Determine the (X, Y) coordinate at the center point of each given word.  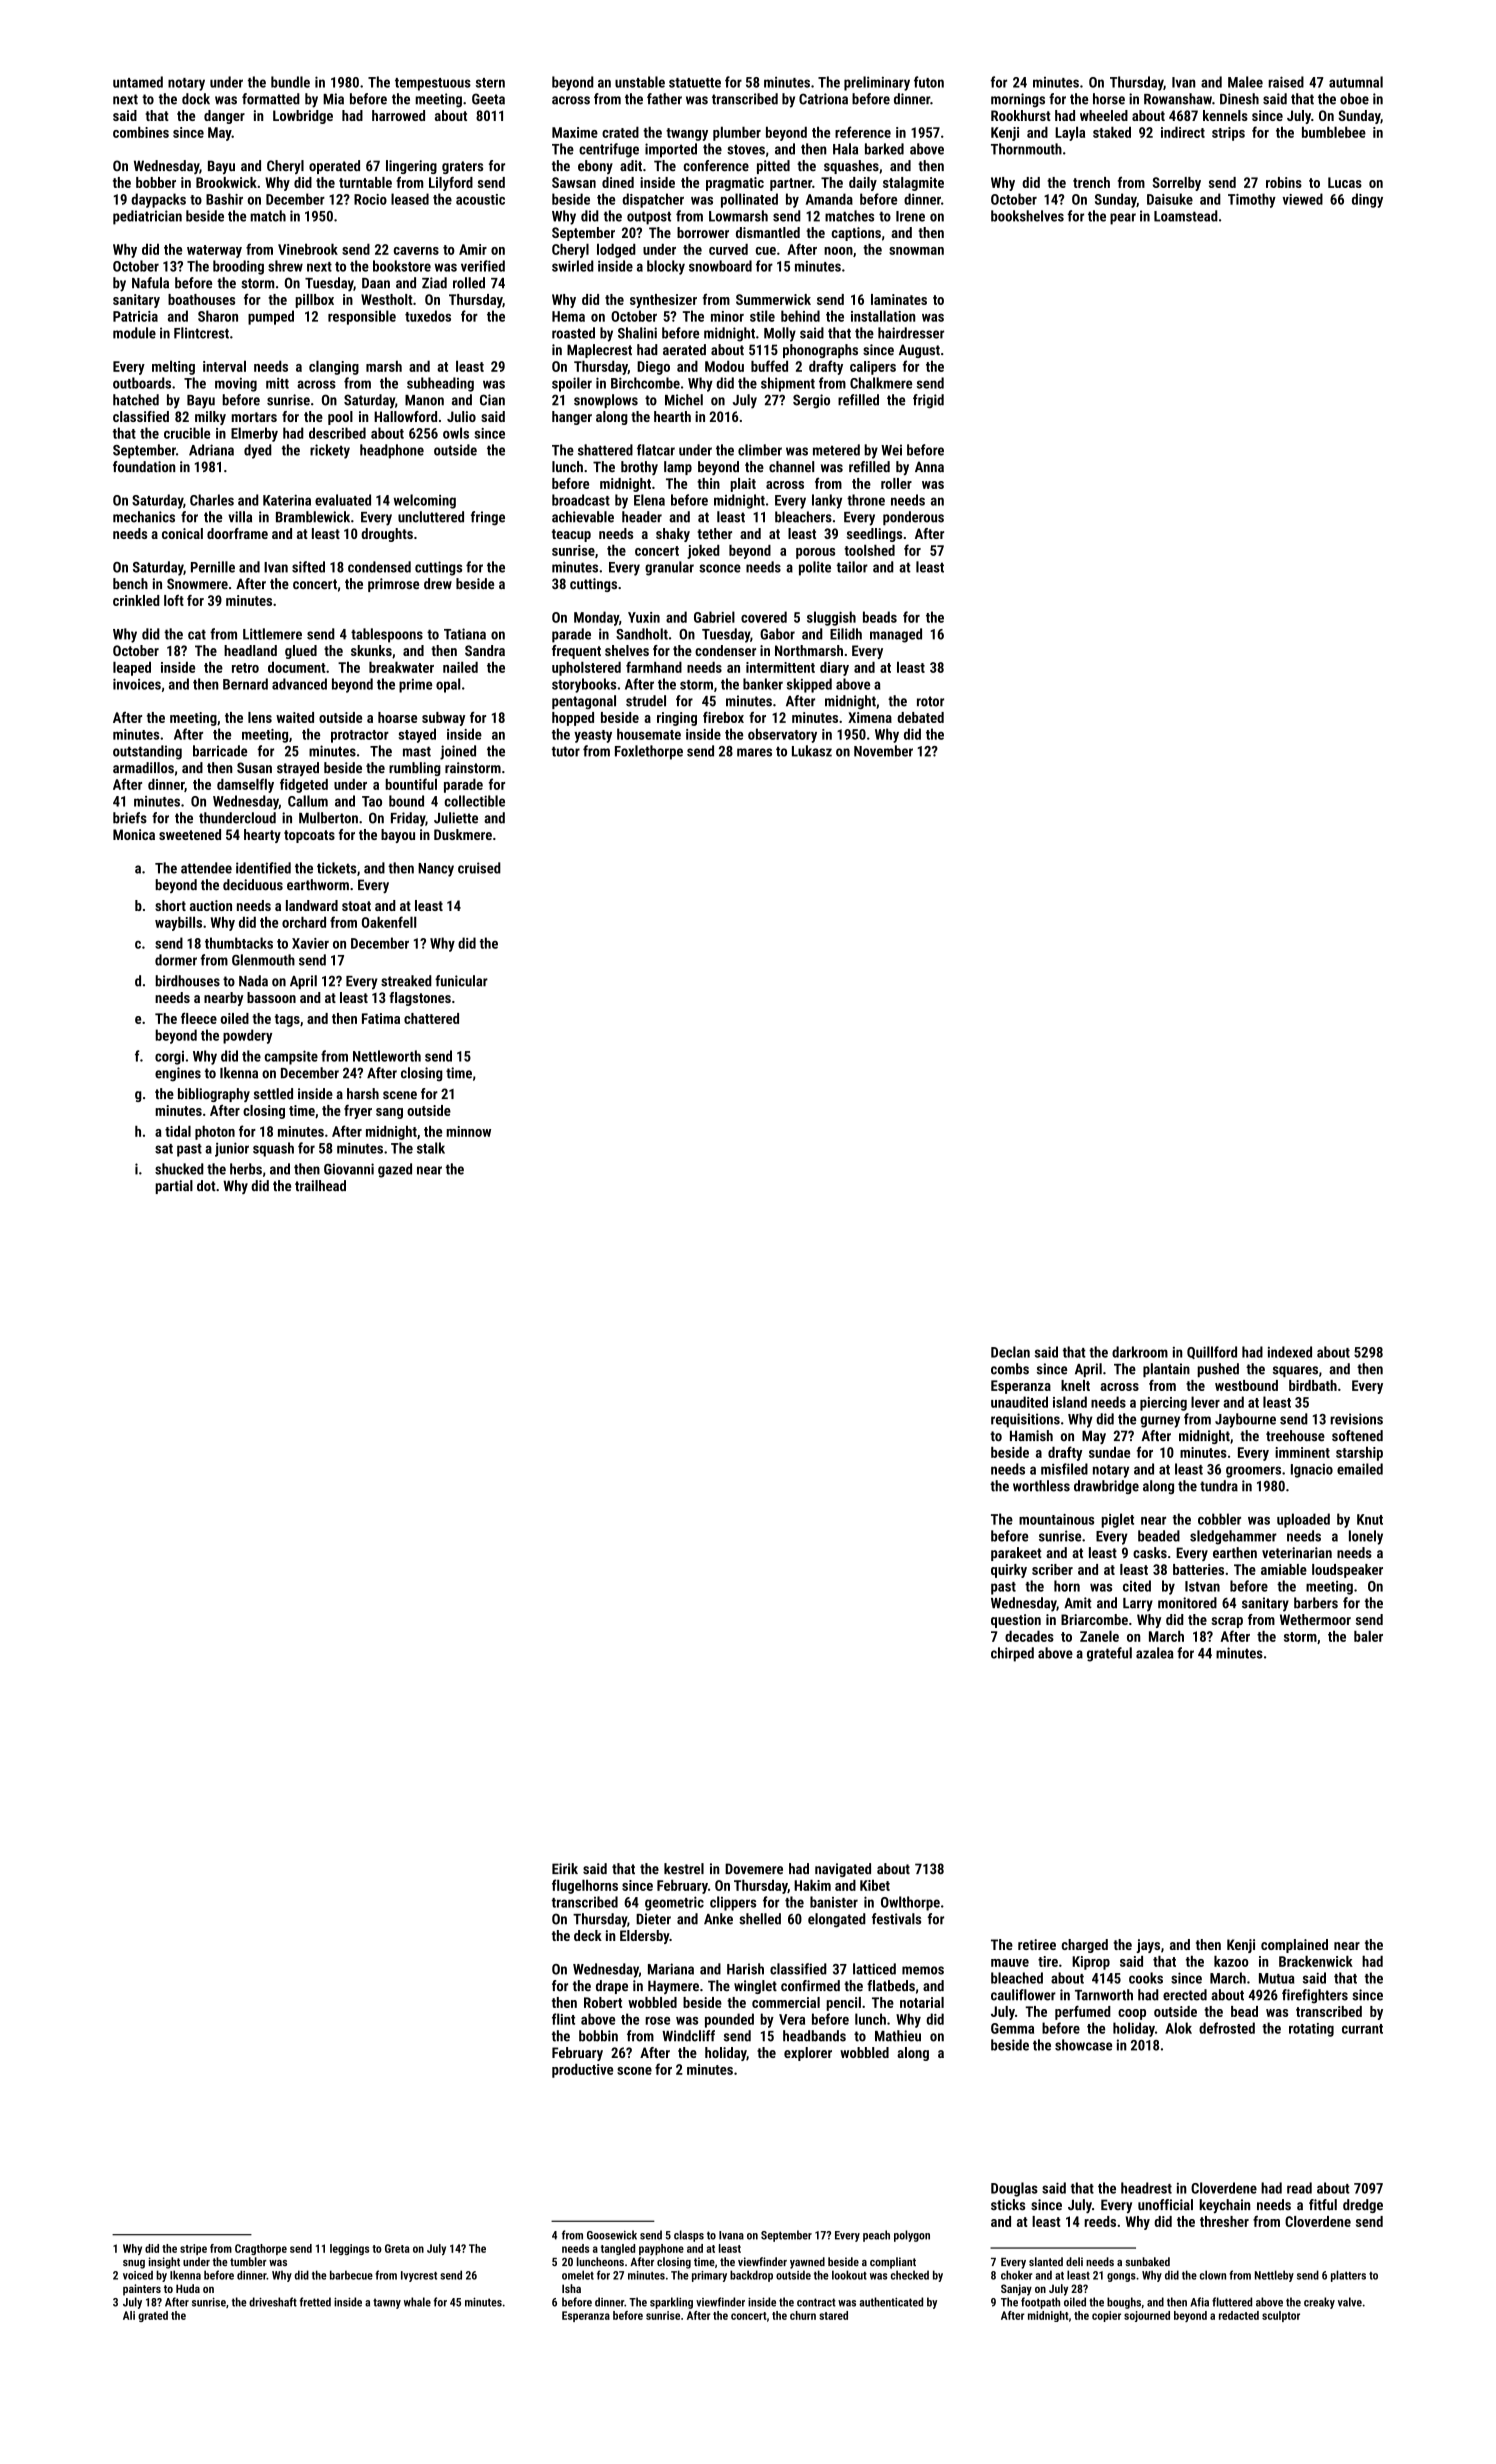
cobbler (1219, 1519)
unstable (640, 82)
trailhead (320, 1186)
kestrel (684, 1869)
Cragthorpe (261, 2249)
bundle (290, 82)
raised (1286, 82)
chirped (1012, 1654)
